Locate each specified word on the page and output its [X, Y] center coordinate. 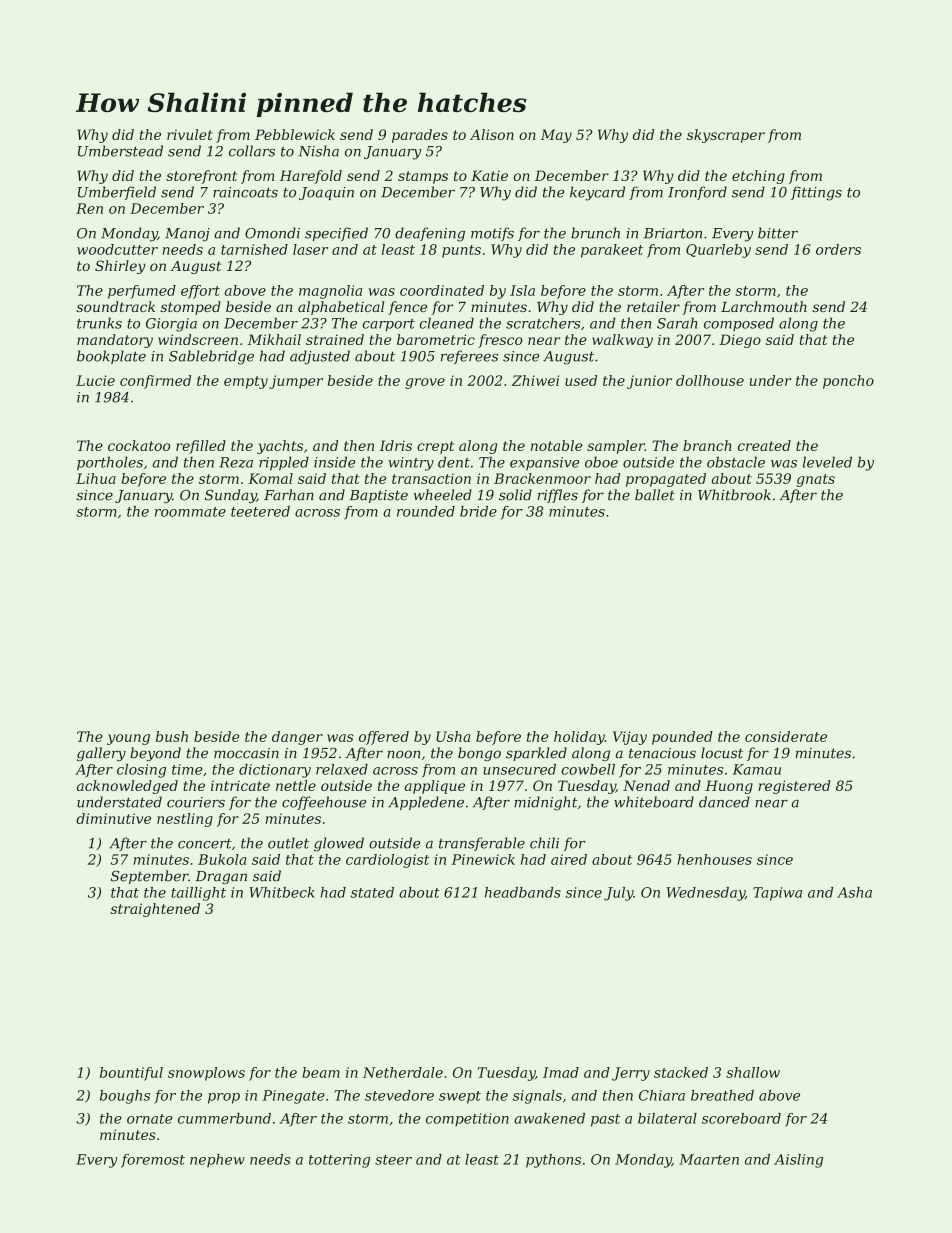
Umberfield [117, 193]
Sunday [231, 496]
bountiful [131, 1074]
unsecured [519, 769]
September [149, 877]
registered [794, 787]
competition [467, 1120]
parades [420, 136]
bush [172, 736]
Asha [854, 892]
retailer [653, 306]
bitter [778, 233]
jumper [296, 382]
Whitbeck [282, 892]
